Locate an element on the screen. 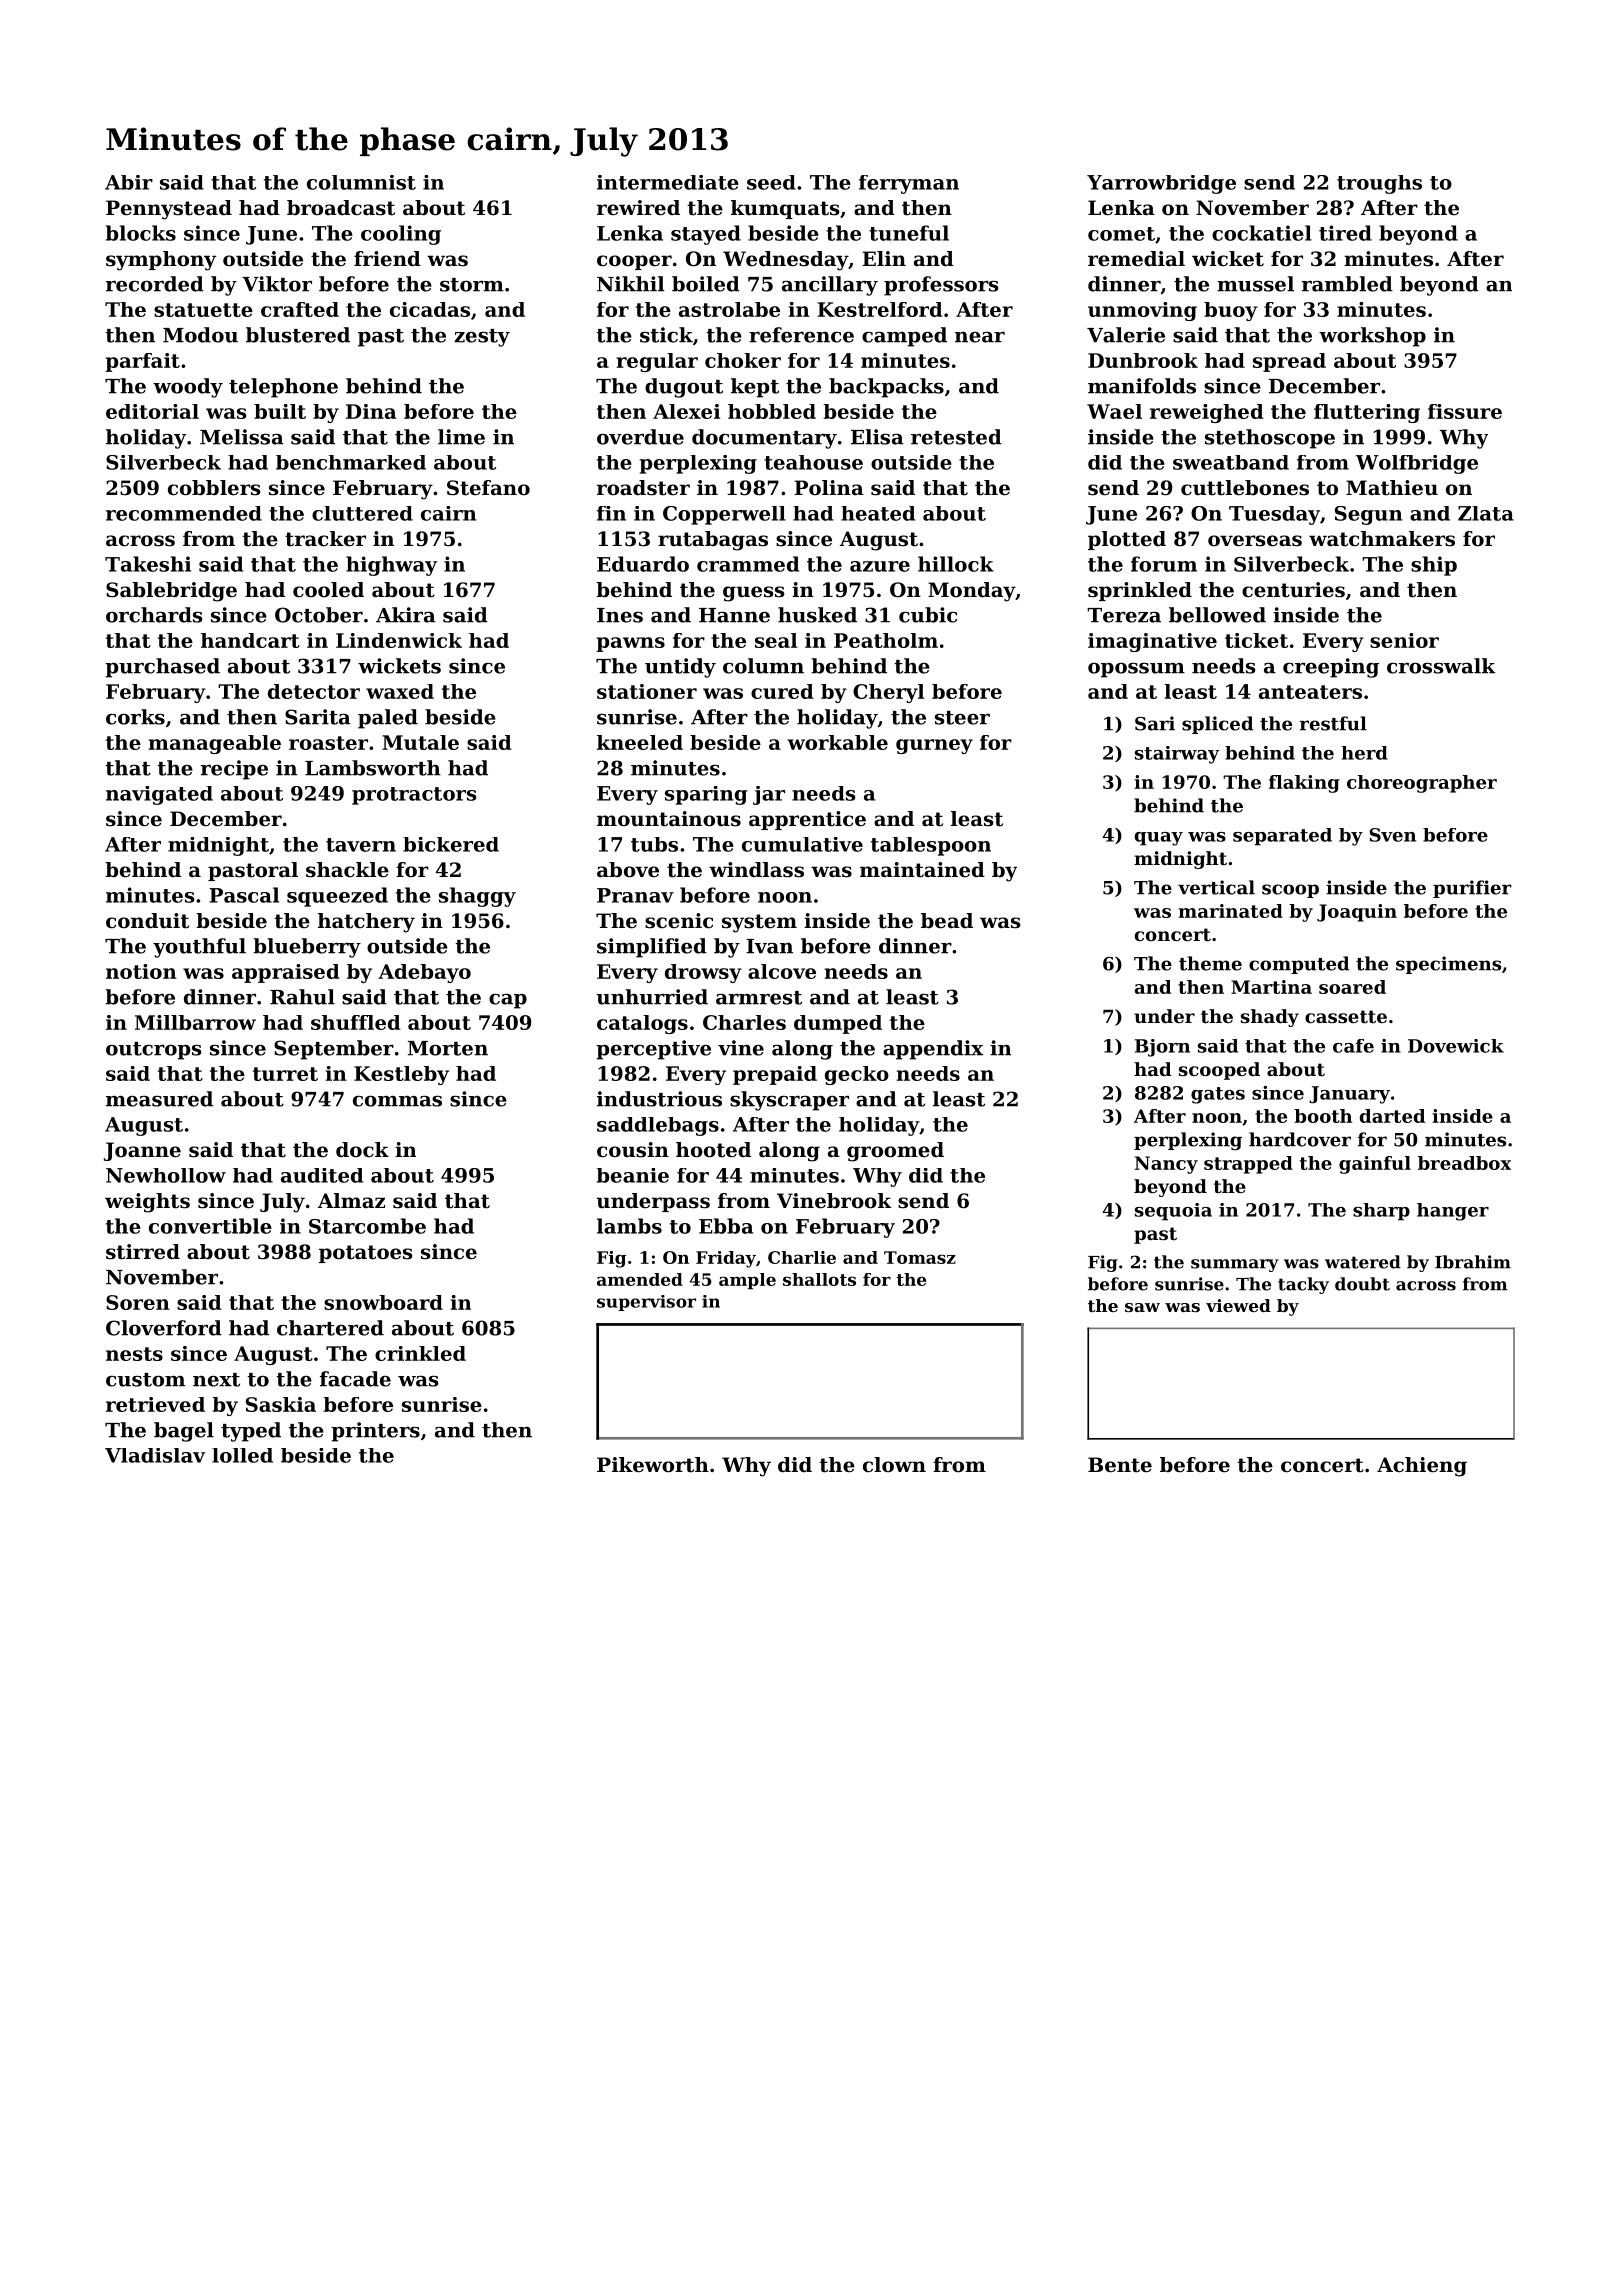 Image resolution: width=1620 pixels, height=2292 pixels. storm is located at coordinates (472, 285).
